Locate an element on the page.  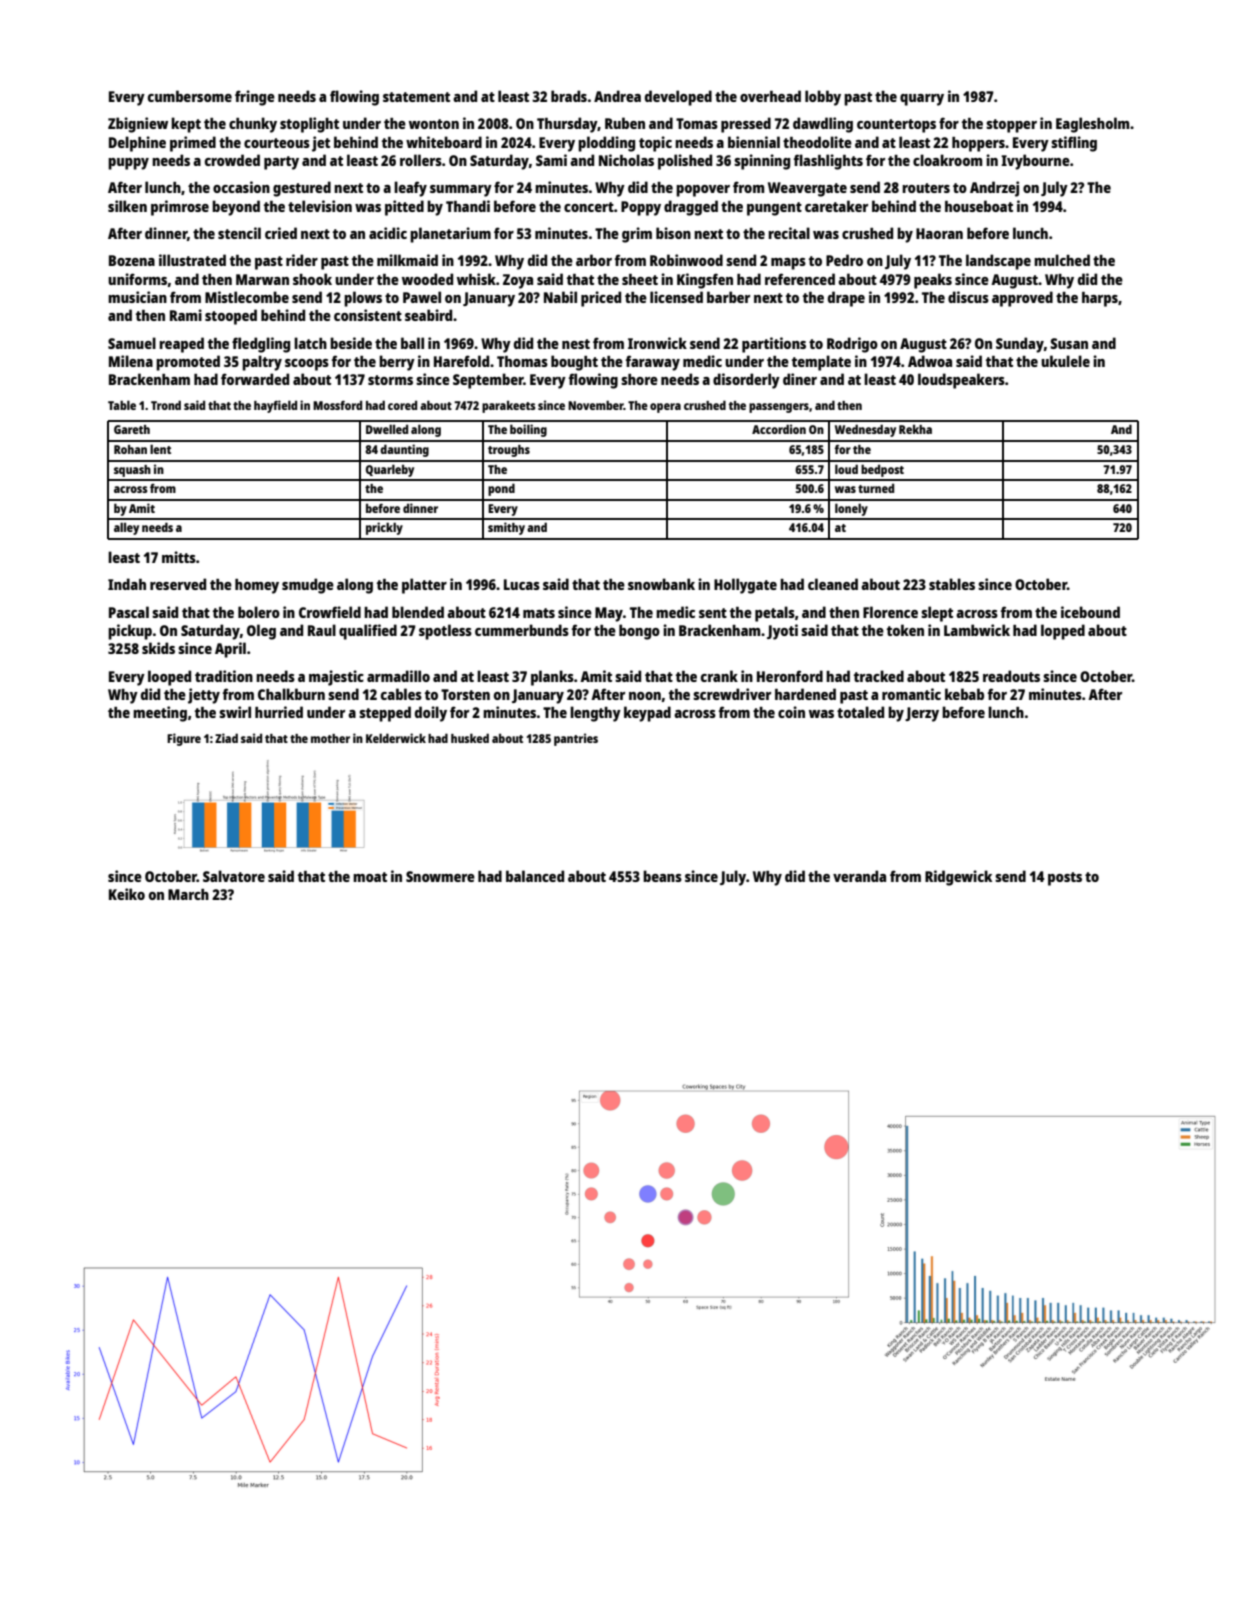
seabird is located at coordinates (428, 315).
